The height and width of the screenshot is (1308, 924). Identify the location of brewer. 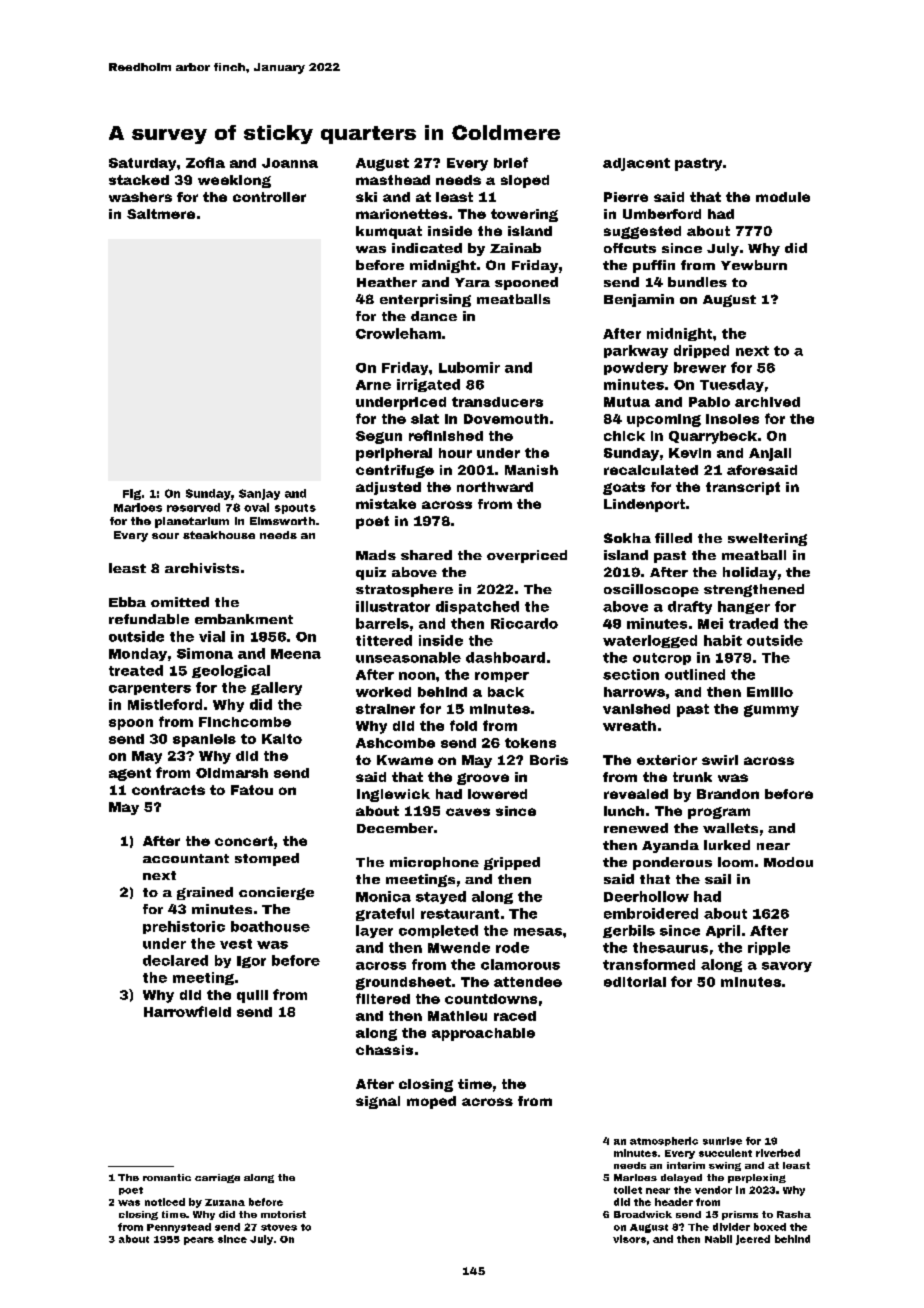
(700, 367).
